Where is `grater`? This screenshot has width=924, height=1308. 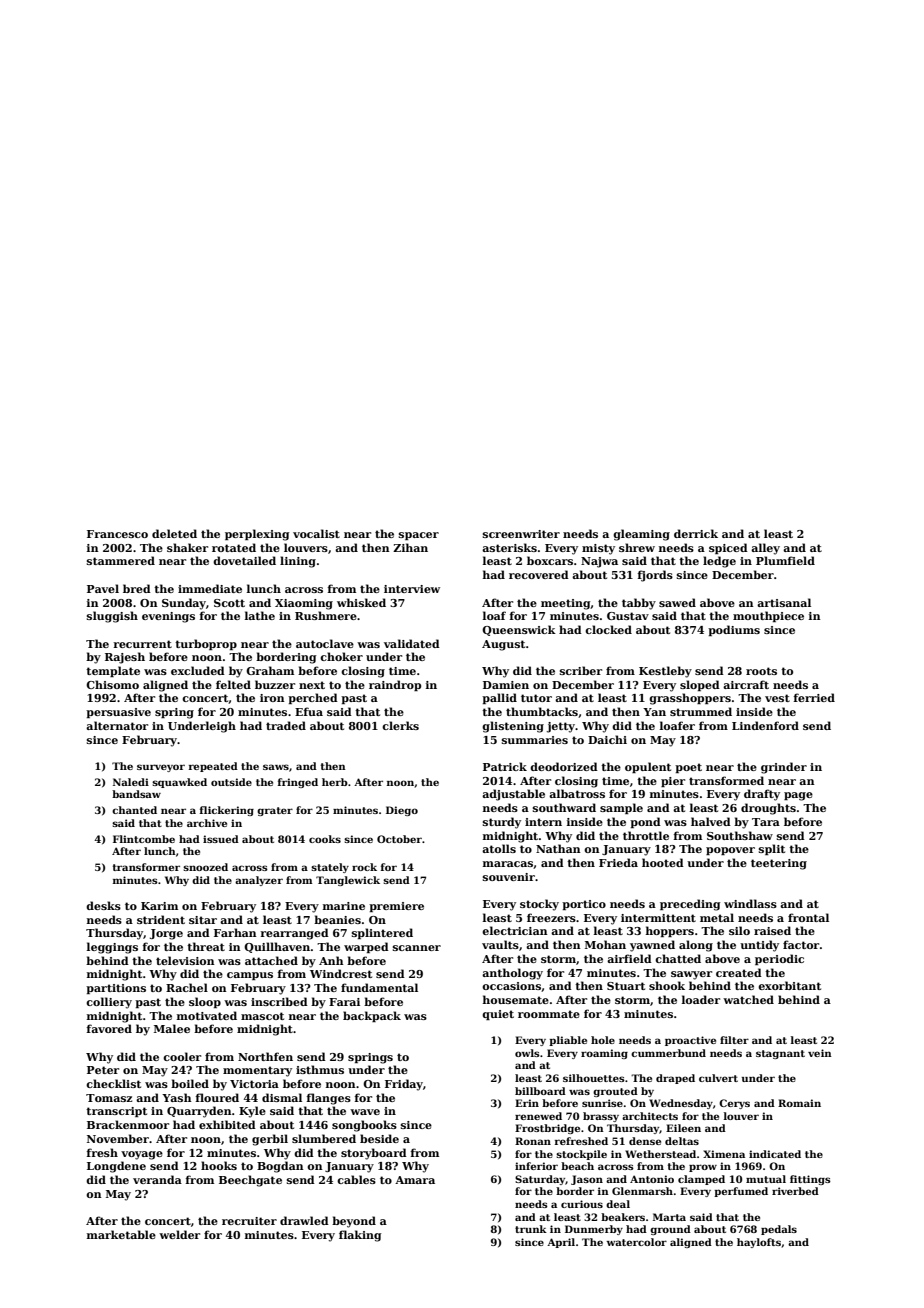
grater is located at coordinates (275, 811).
